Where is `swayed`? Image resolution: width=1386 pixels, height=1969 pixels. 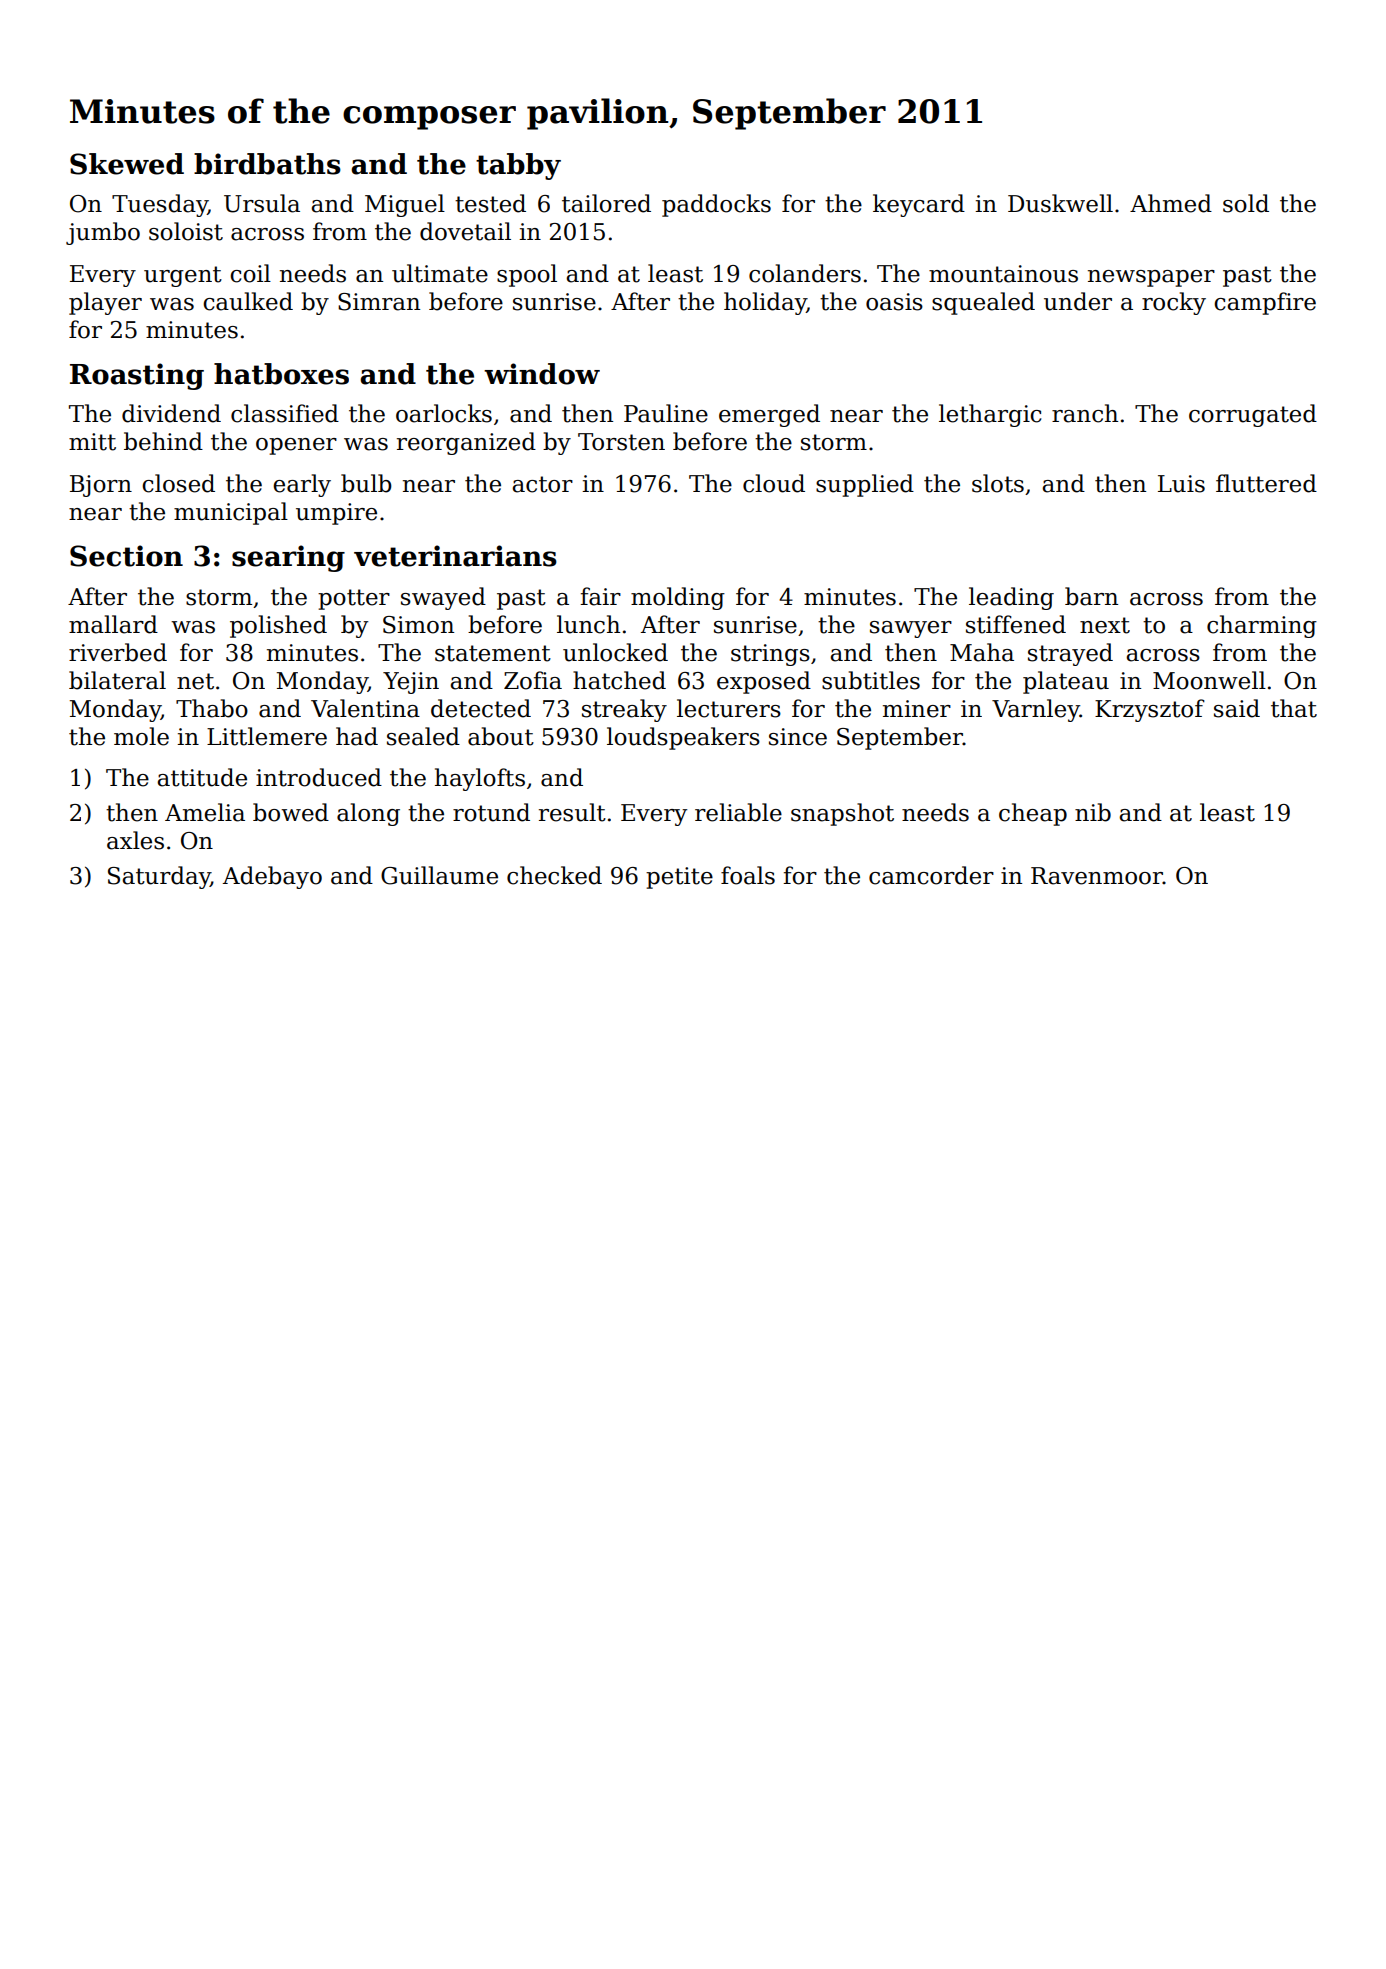
swayed is located at coordinates (443, 598).
